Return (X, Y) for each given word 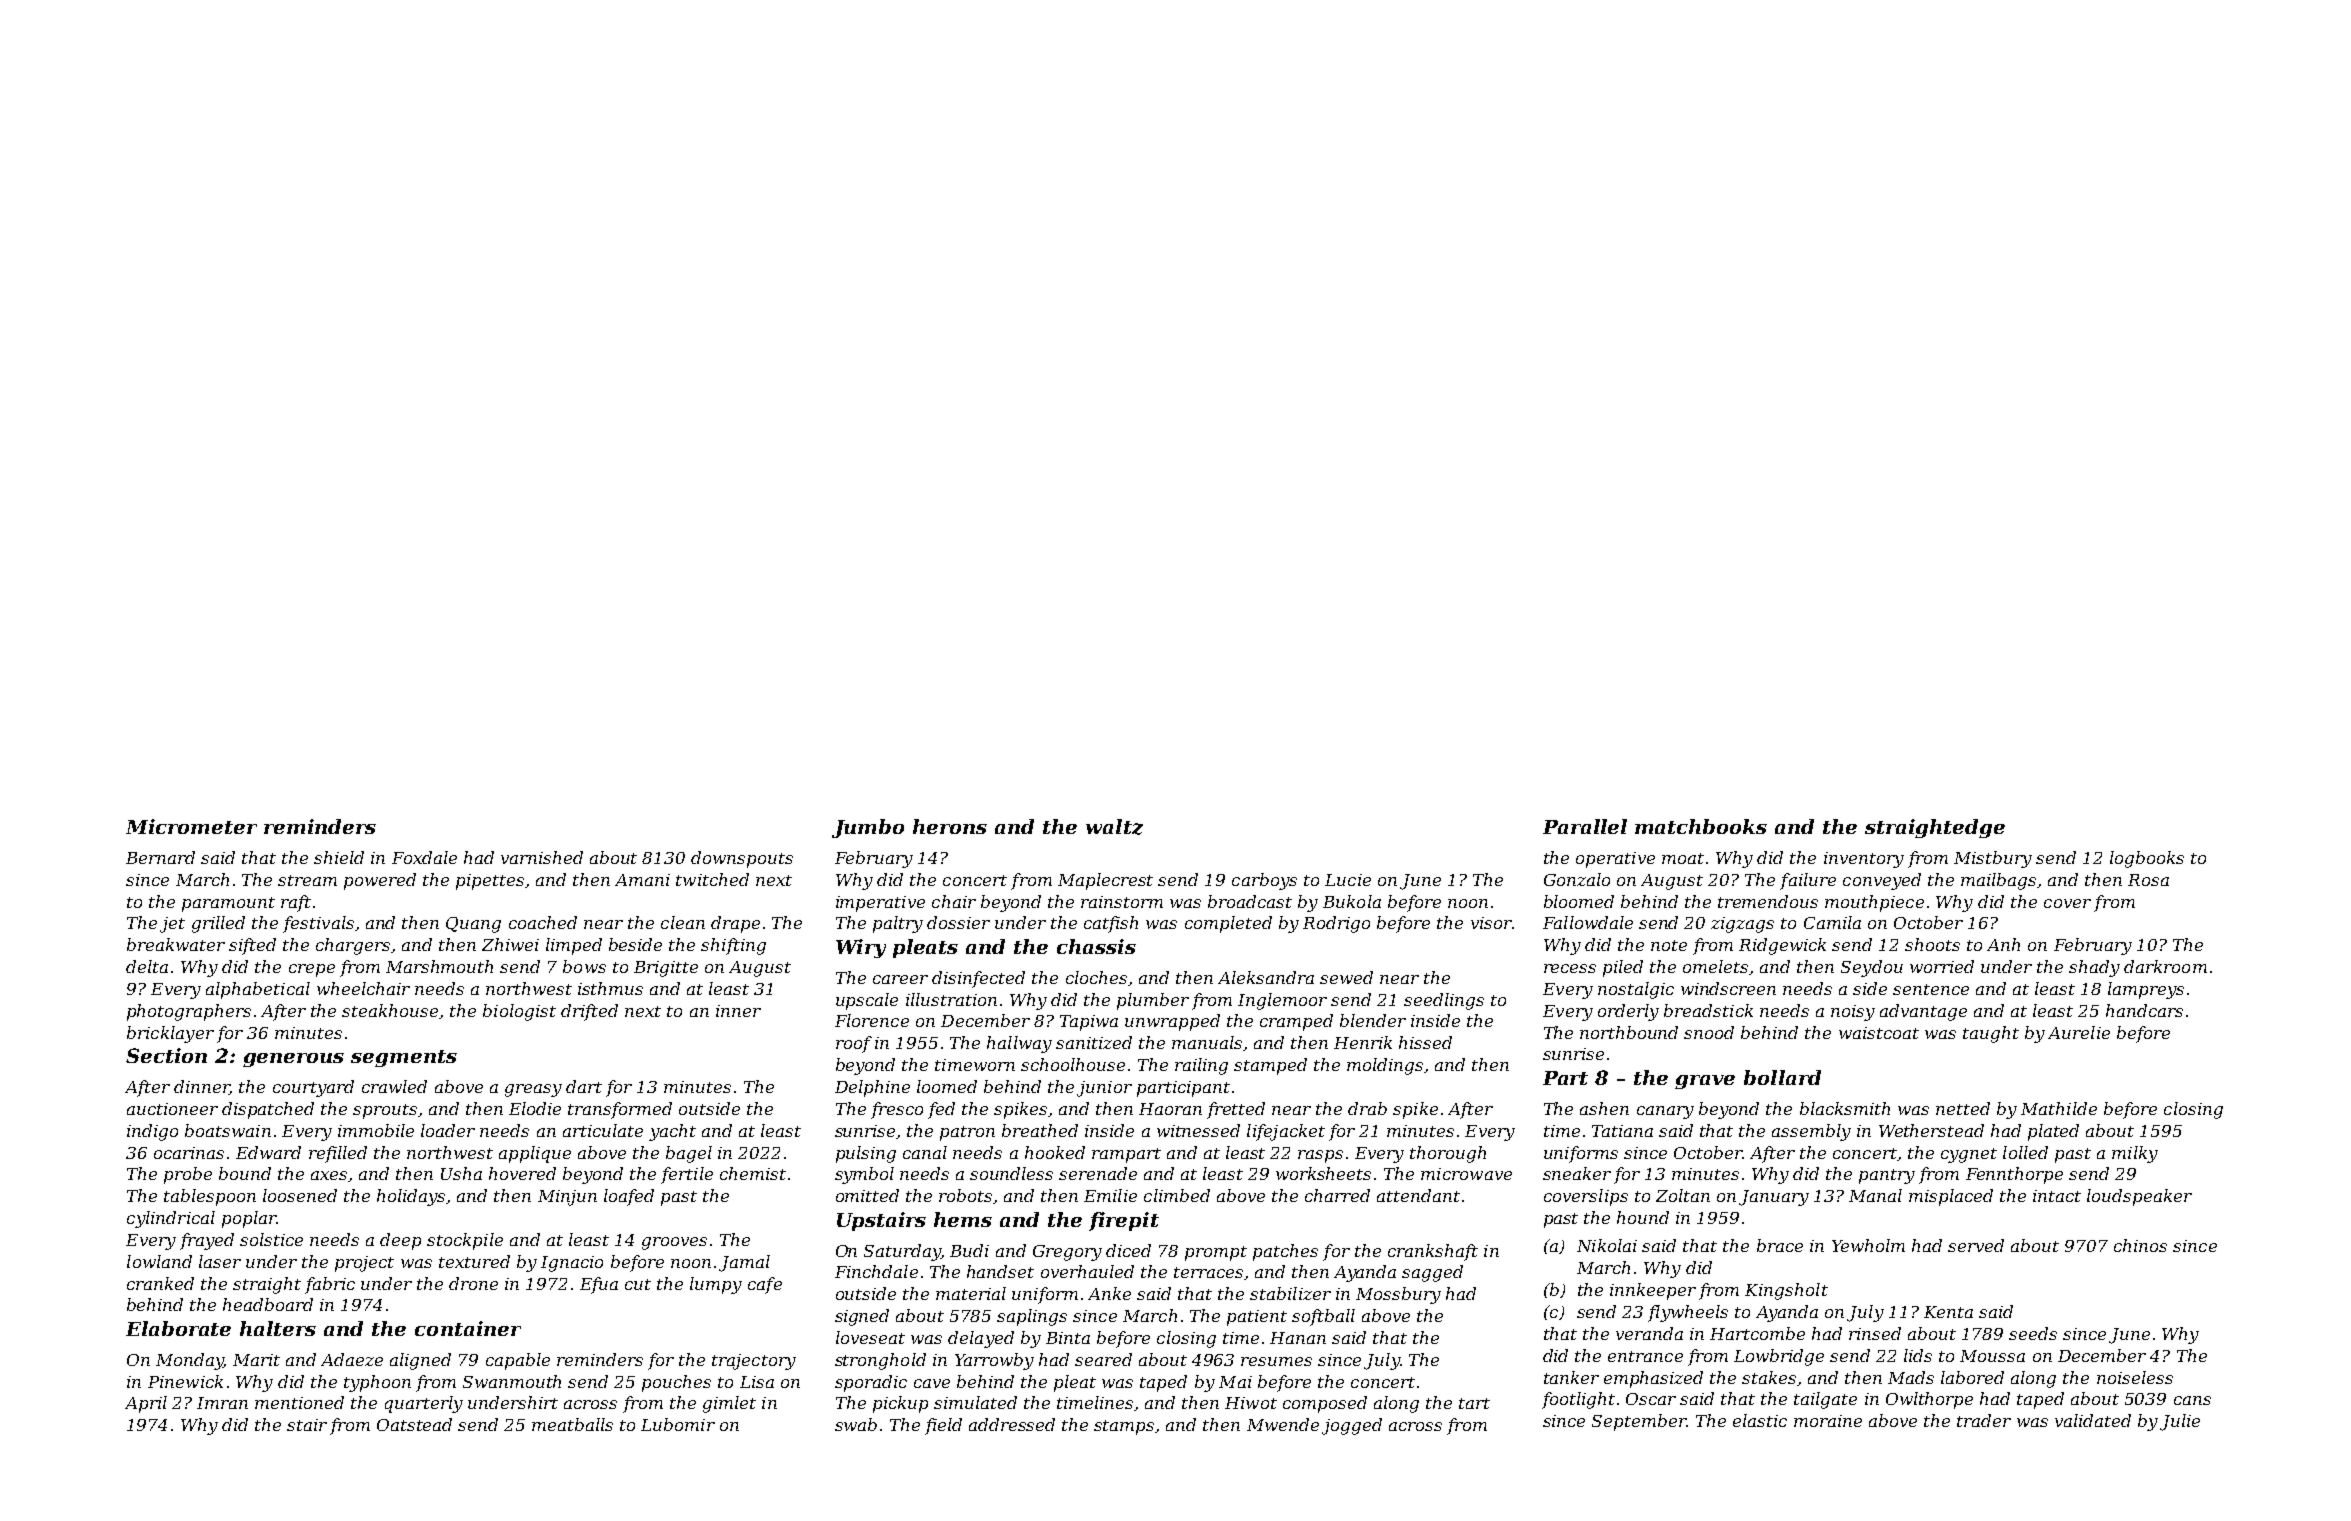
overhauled (1087, 1271)
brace (1780, 1245)
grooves (674, 1243)
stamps (1124, 1427)
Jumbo (868, 828)
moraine (1828, 1421)
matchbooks (1701, 826)
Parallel (1585, 826)
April (146, 1404)
